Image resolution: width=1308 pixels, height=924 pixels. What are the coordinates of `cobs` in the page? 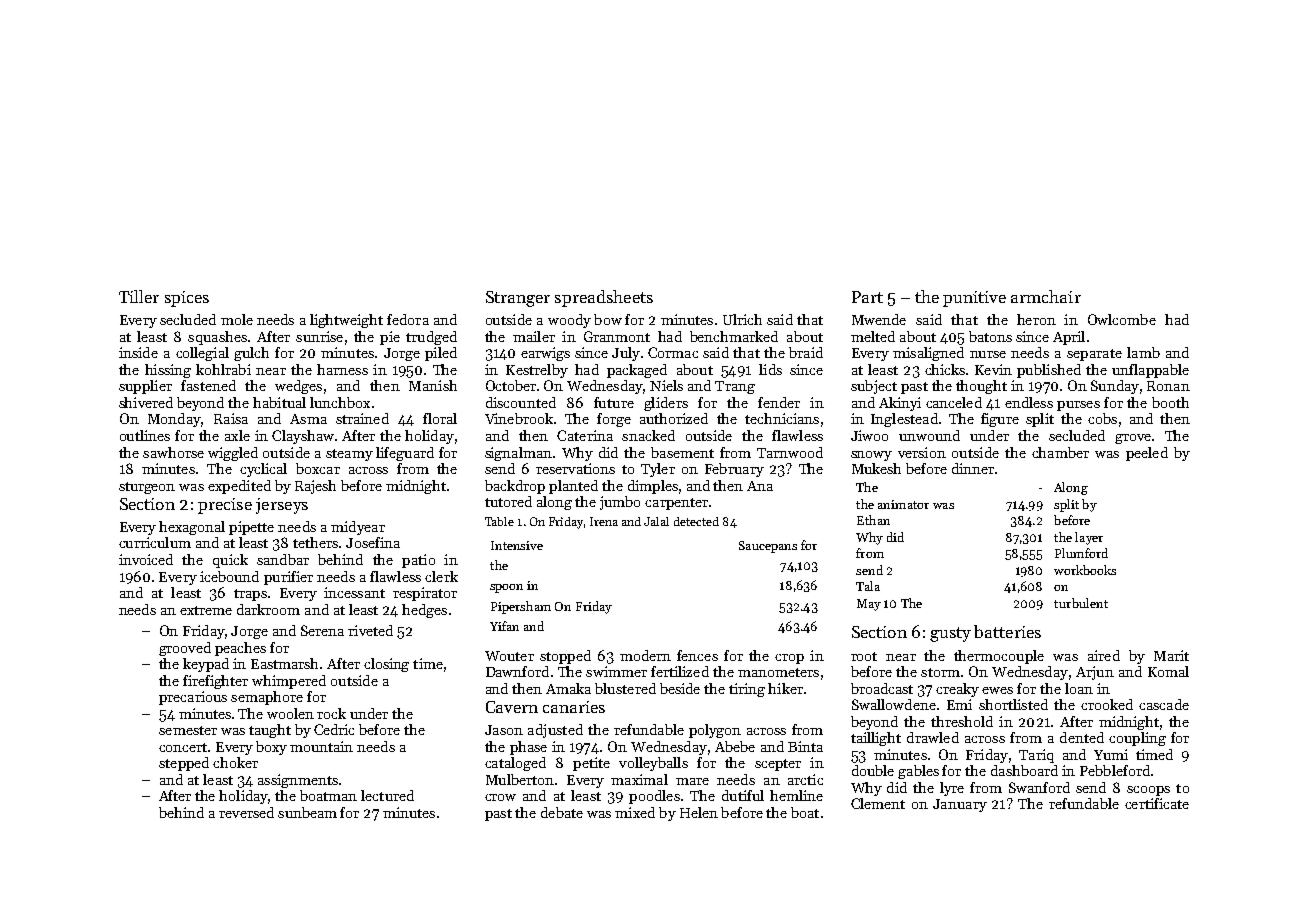 It's located at (1102, 418).
